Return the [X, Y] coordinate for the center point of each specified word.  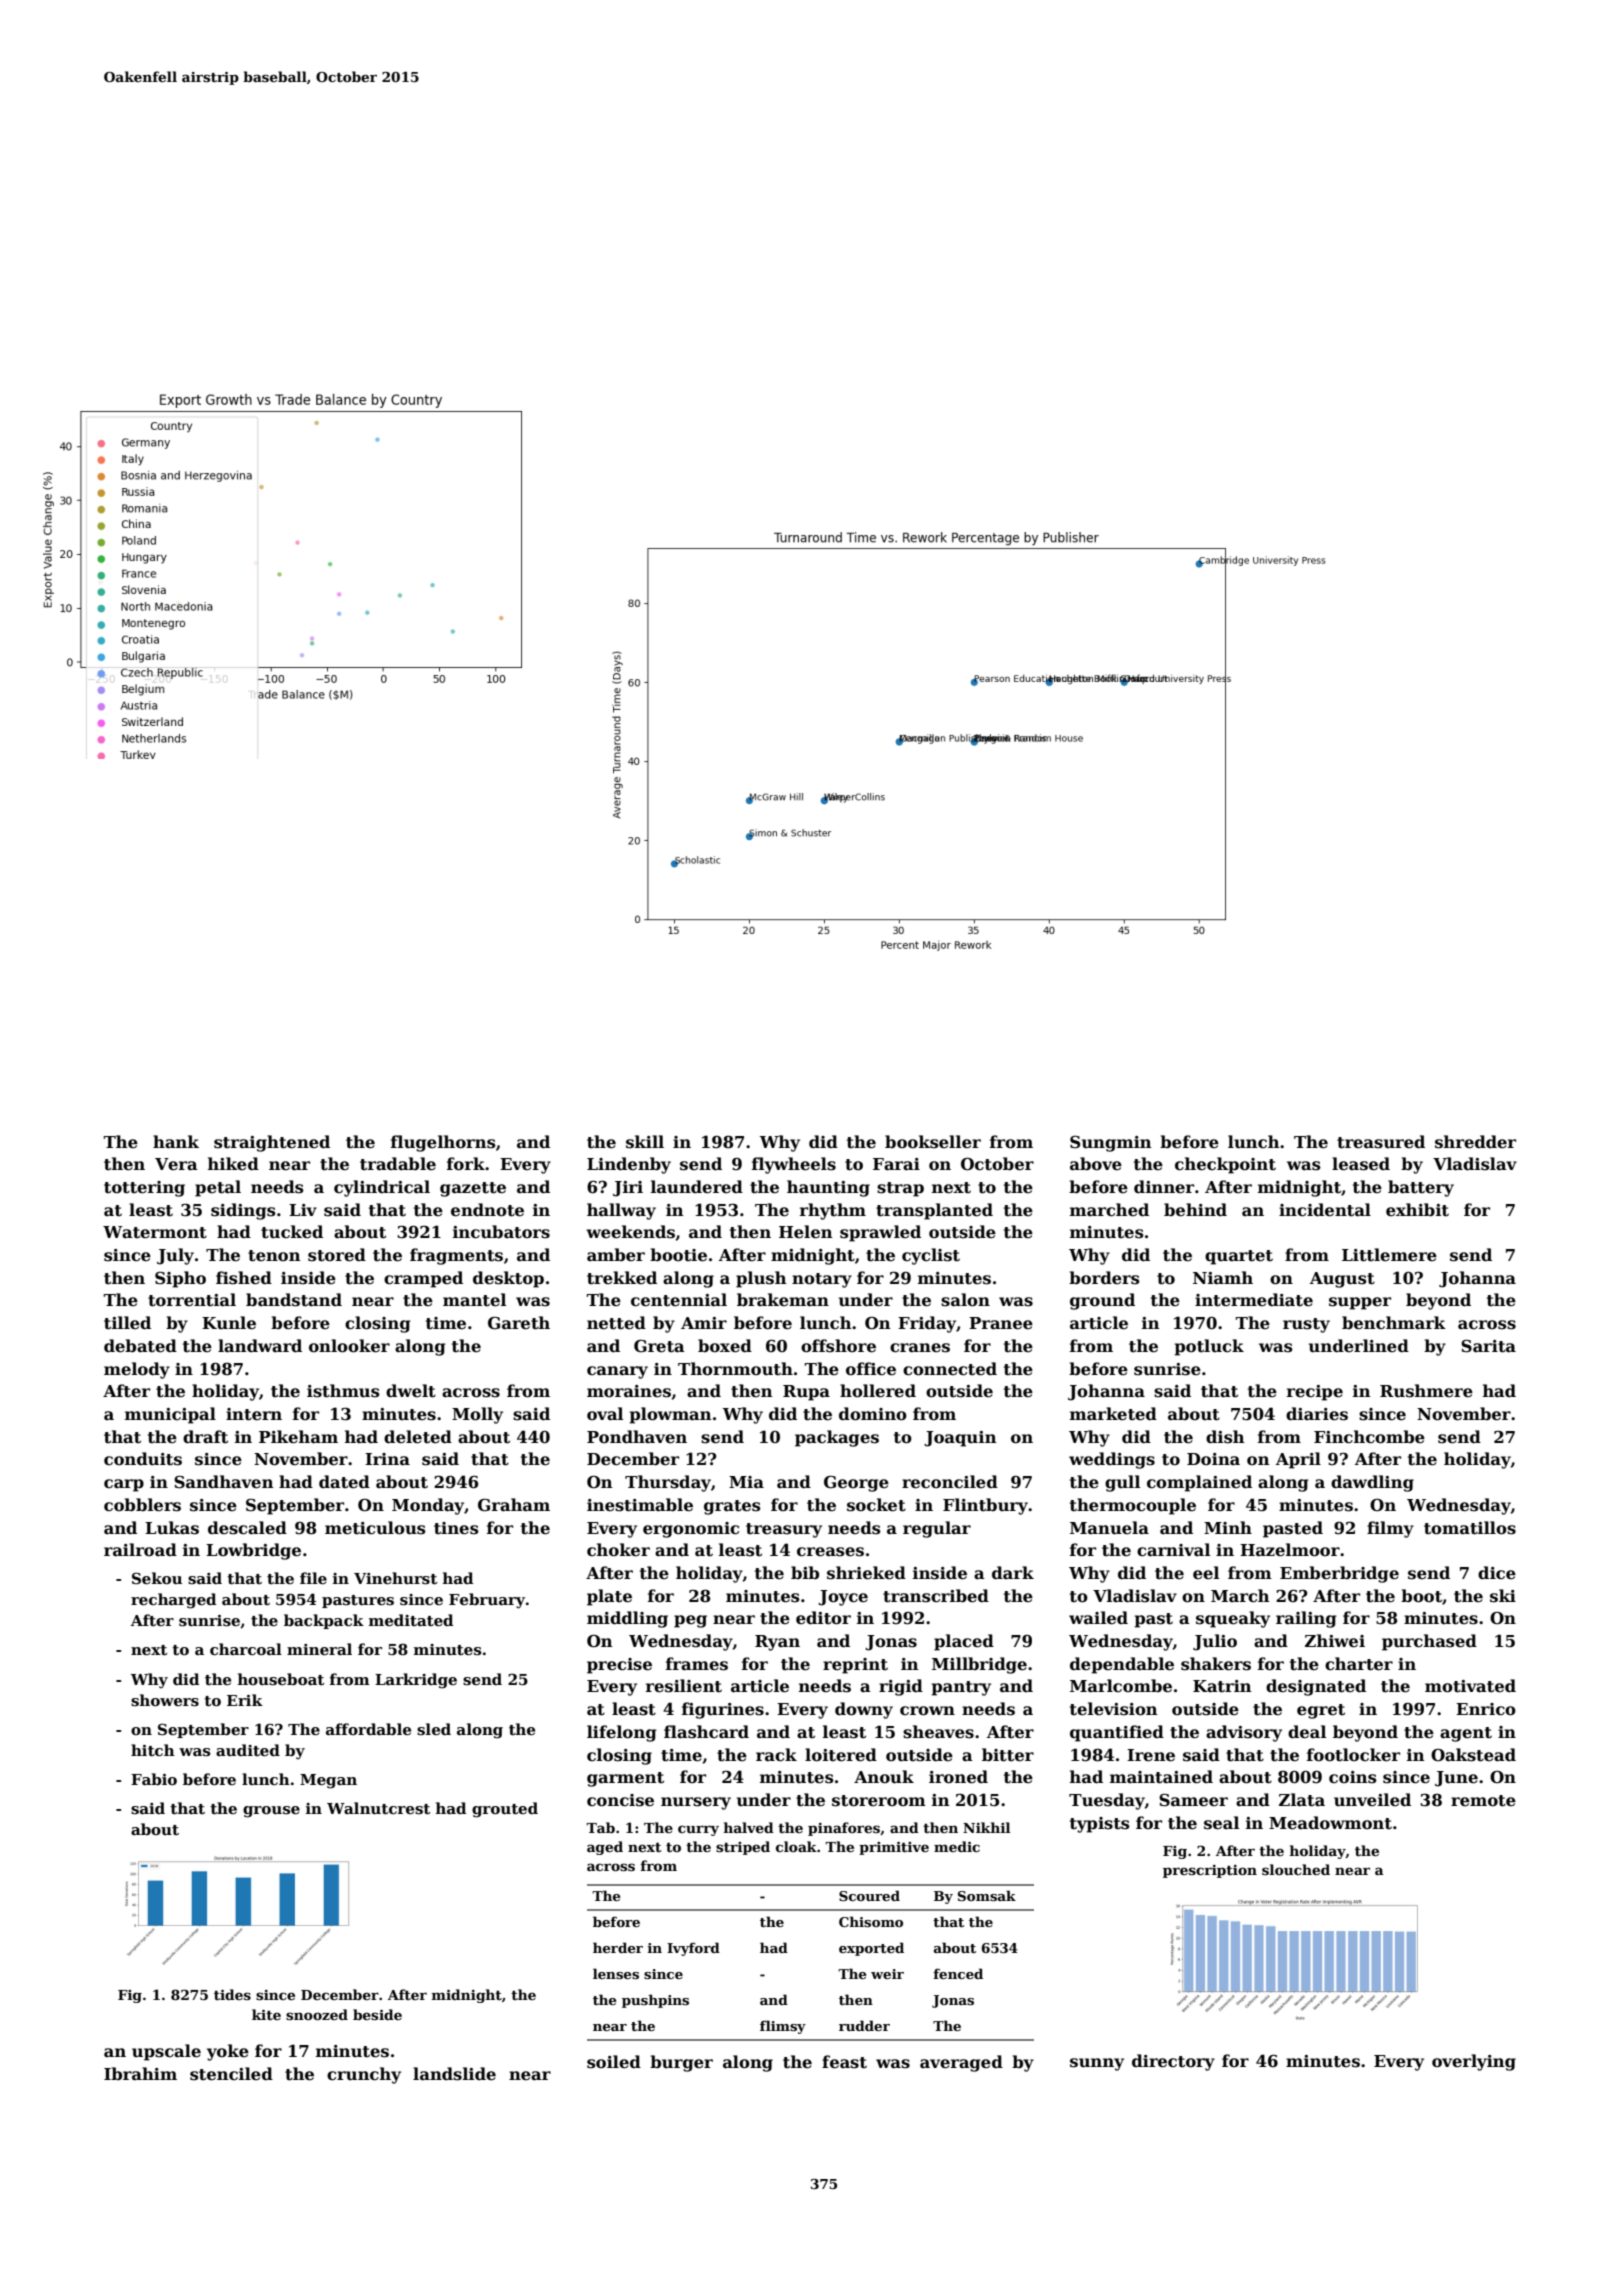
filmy [1390, 1529]
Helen [806, 1232]
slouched [1296, 1869]
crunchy [364, 2075]
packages [837, 1438]
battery [1421, 1188]
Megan [328, 1781]
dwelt [411, 1391]
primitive [894, 1848]
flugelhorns [443, 1143]
